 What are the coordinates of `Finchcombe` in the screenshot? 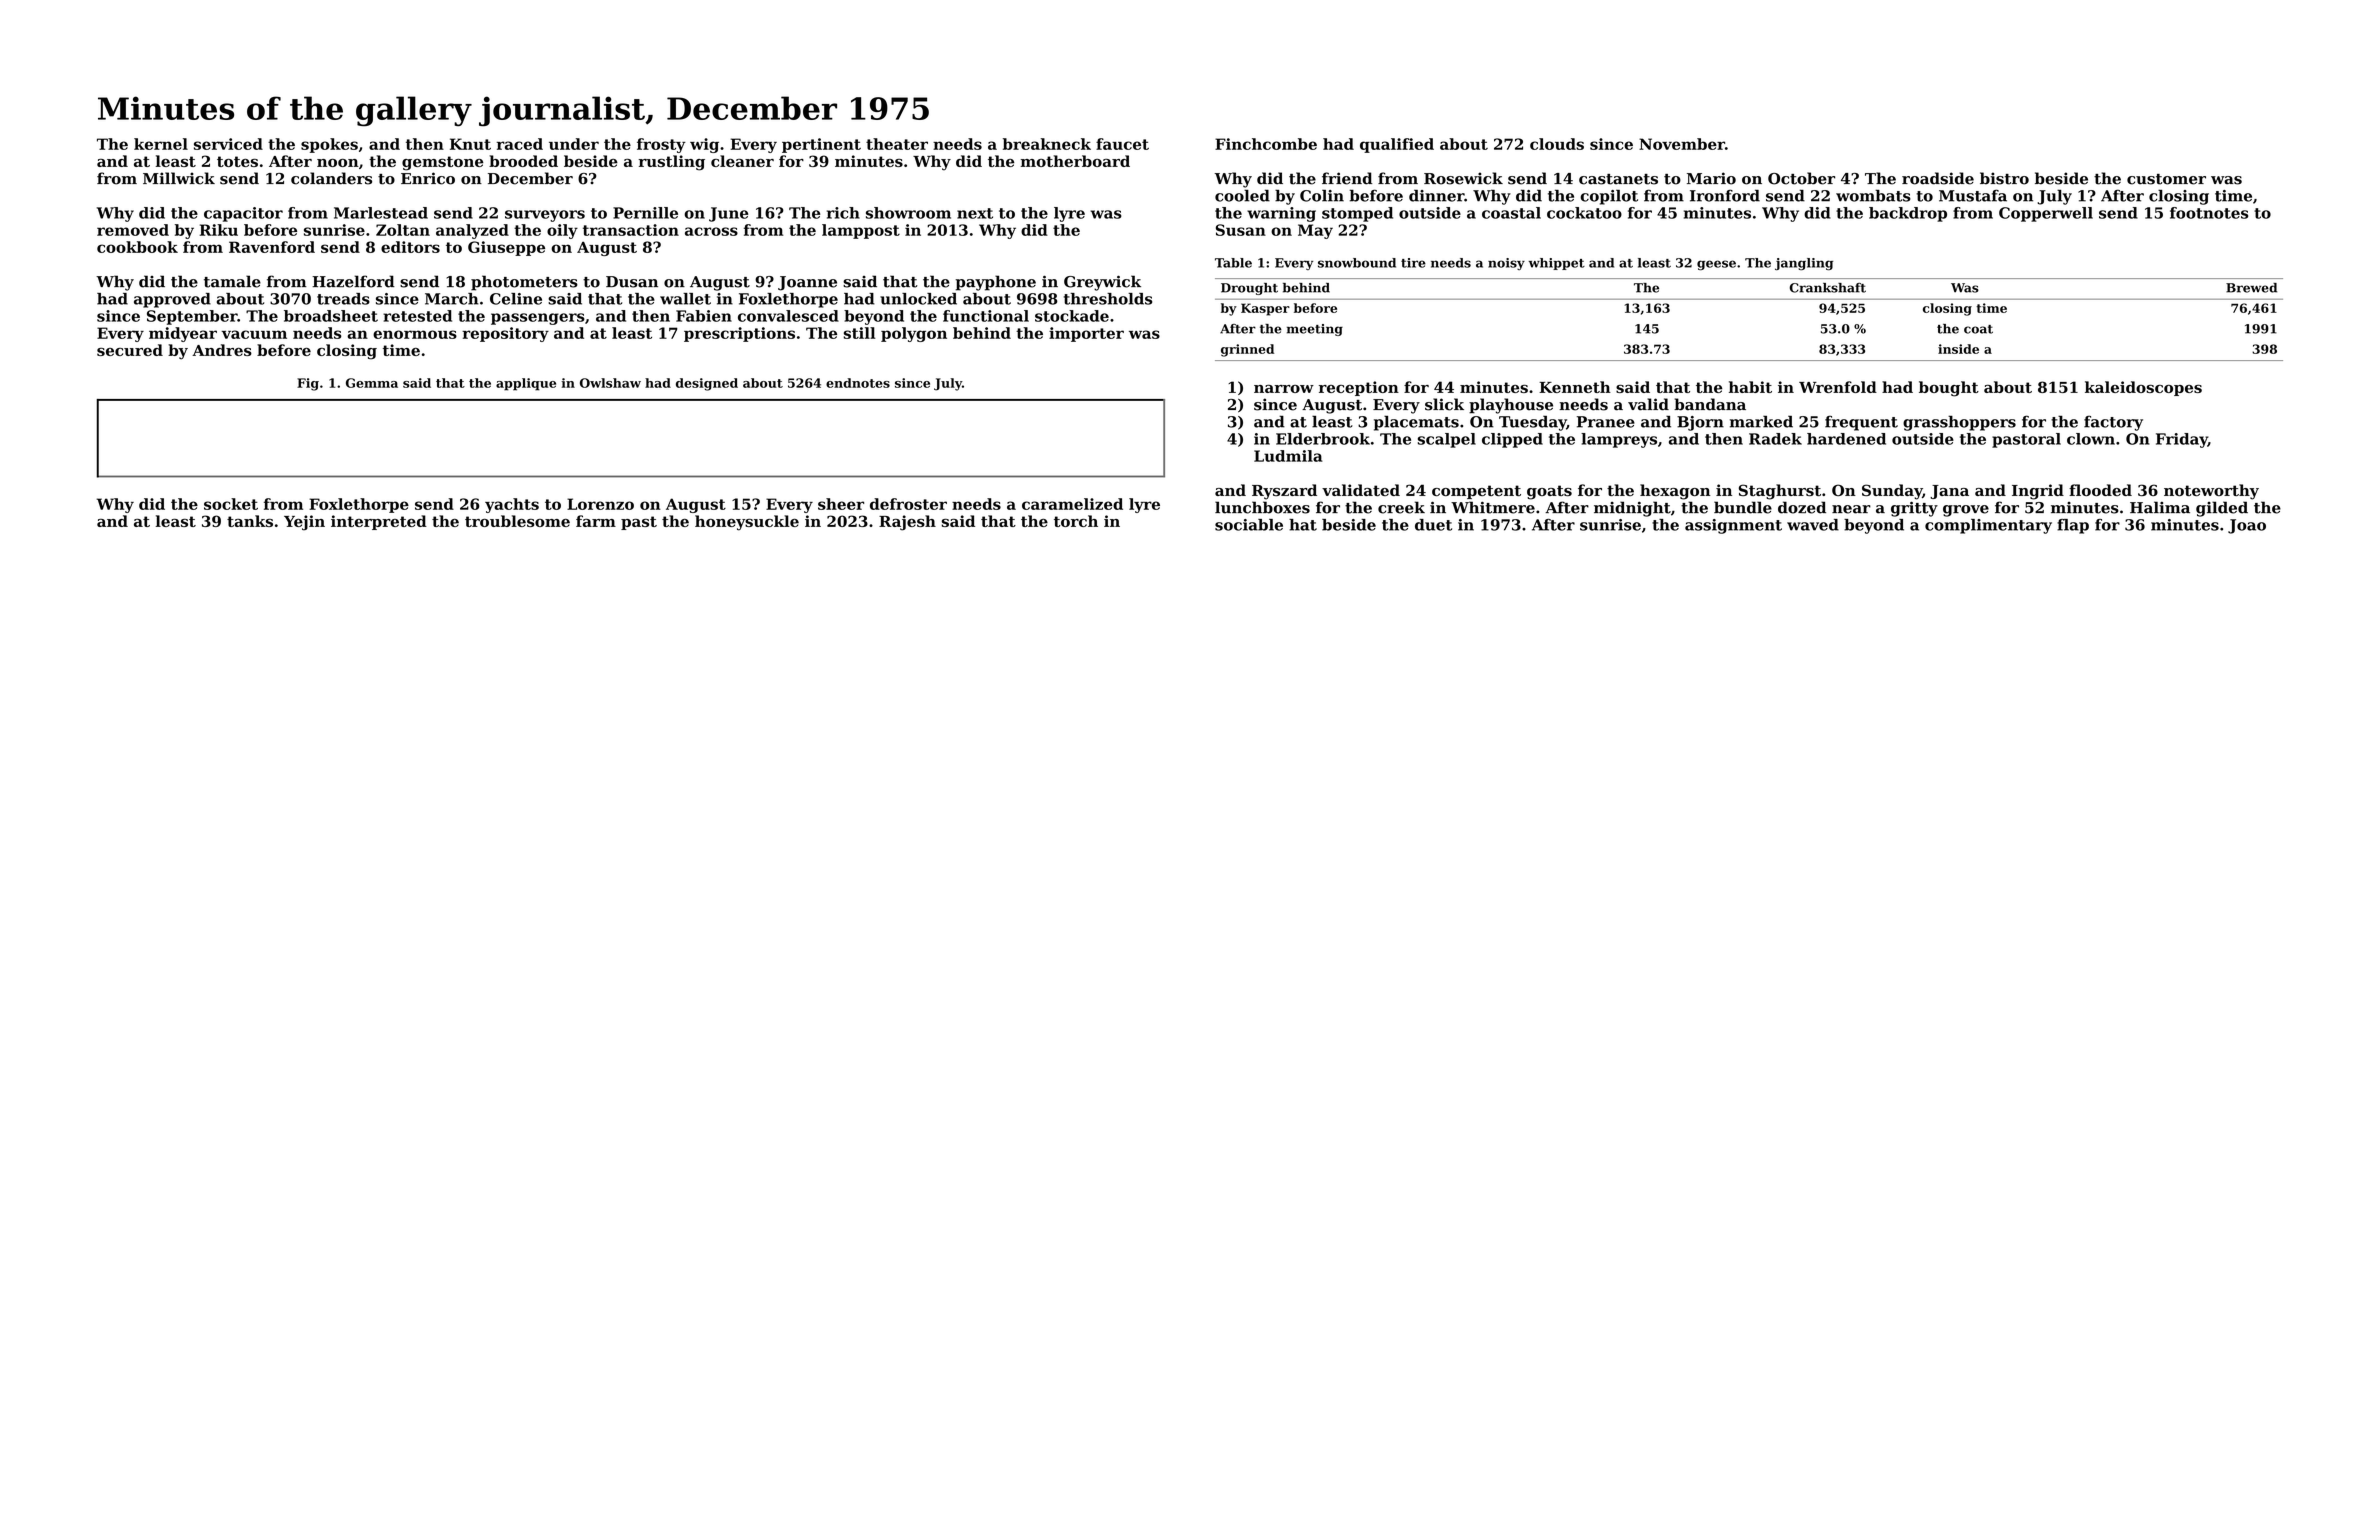 It's located at (1266, 144).
